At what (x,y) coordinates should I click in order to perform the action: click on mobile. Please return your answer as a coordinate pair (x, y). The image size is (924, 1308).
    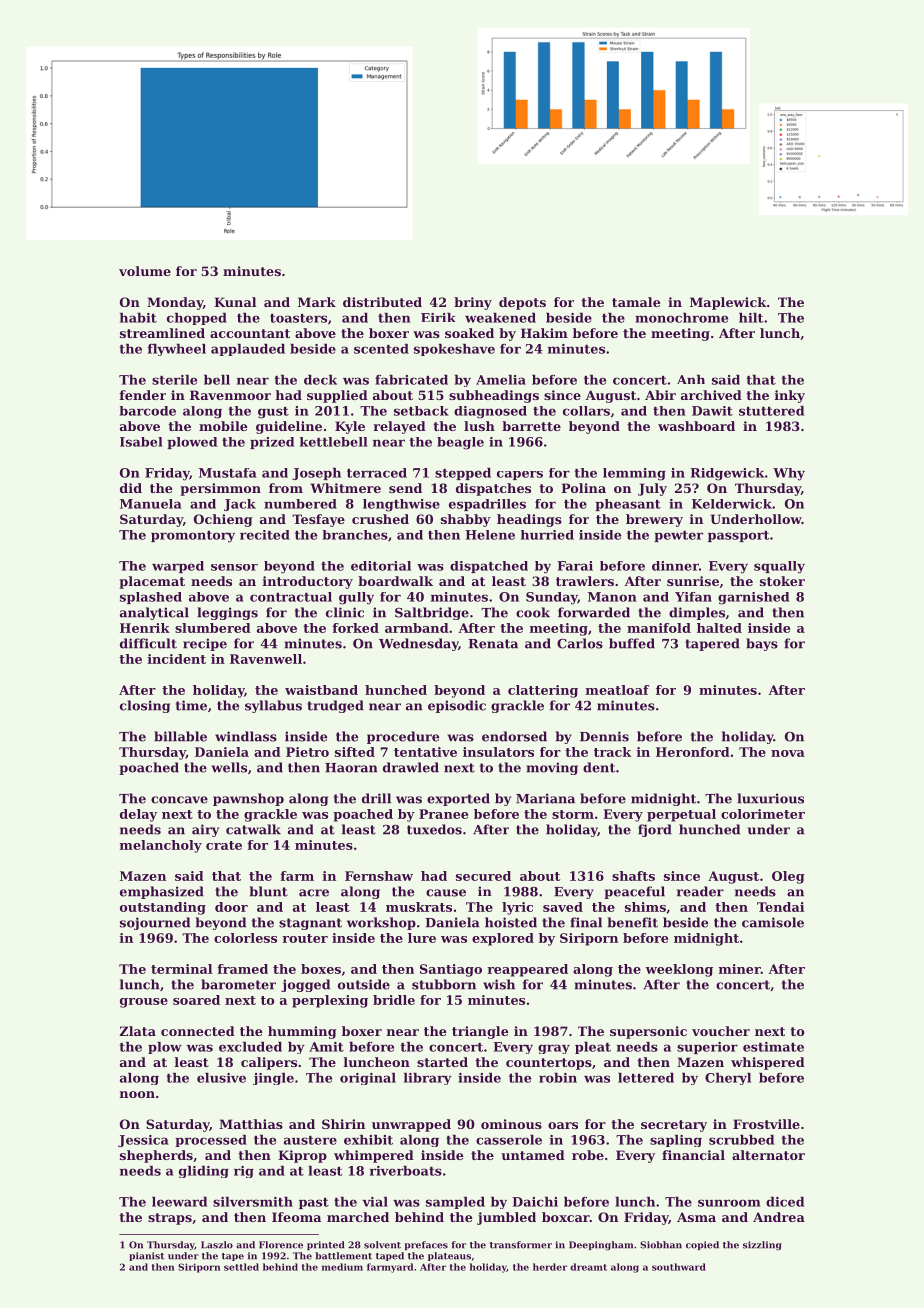
    Looking at the image, I should click on (223, 426).
